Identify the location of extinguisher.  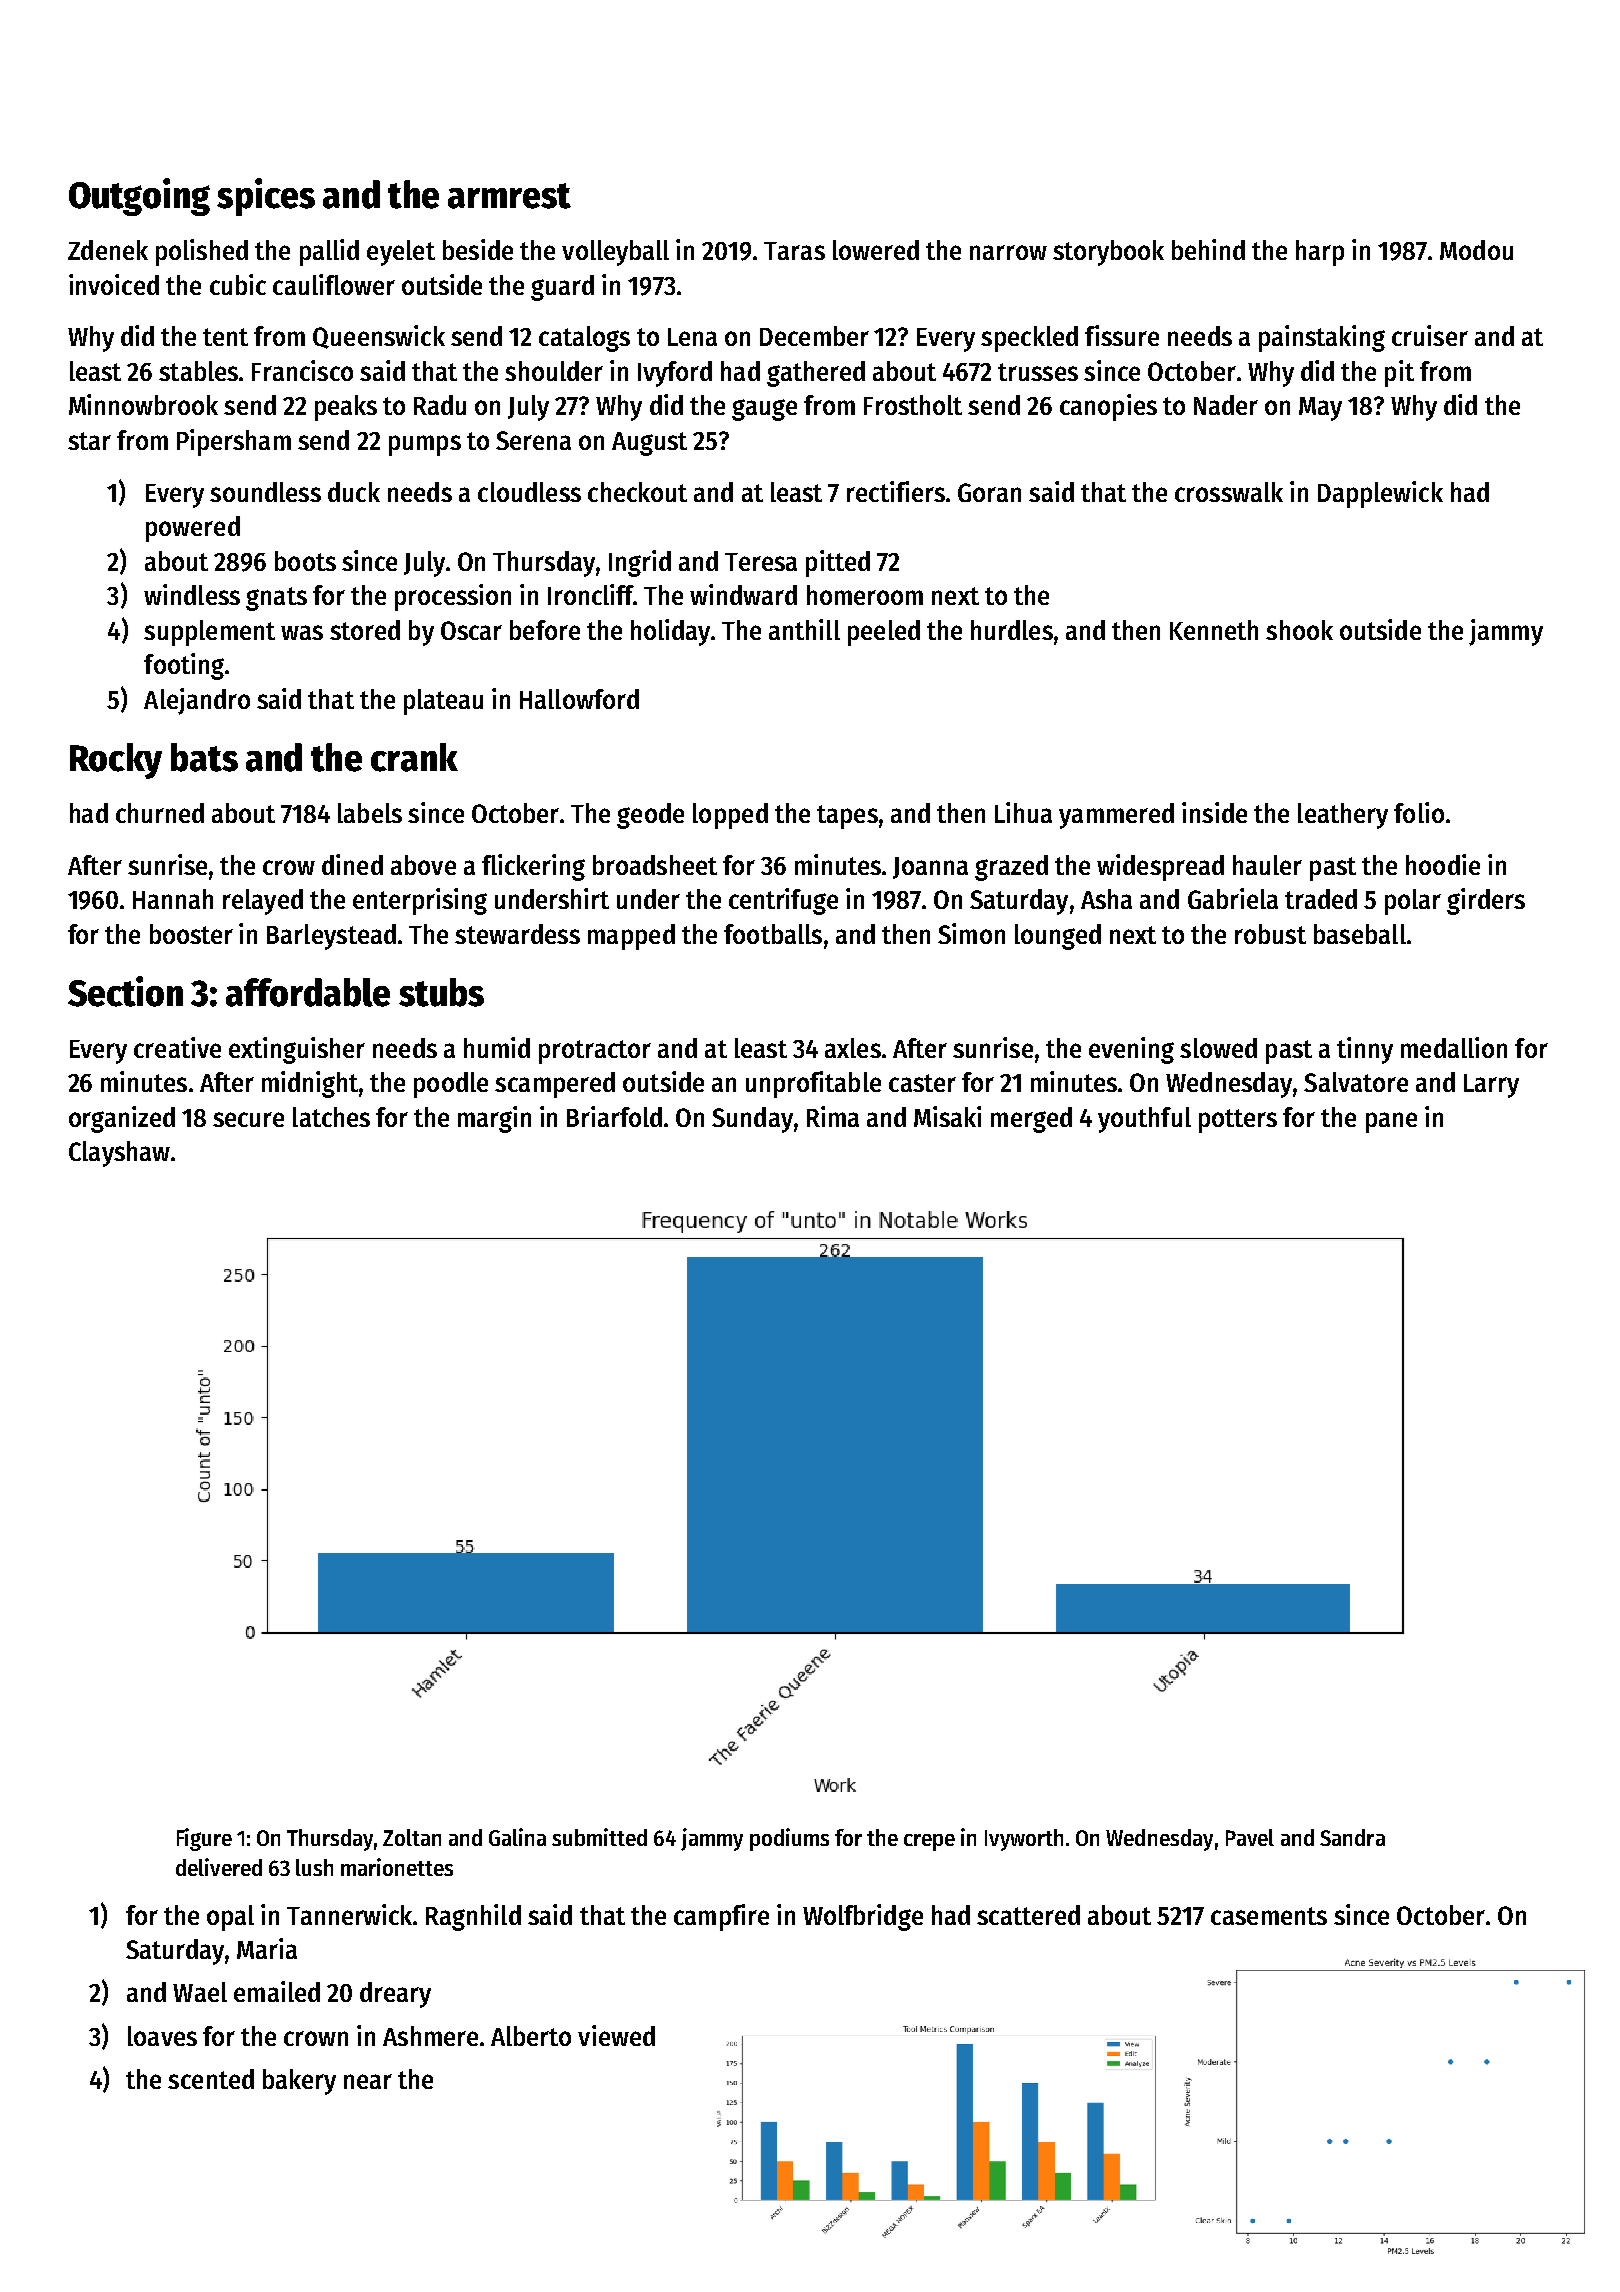
(297, 1050).
